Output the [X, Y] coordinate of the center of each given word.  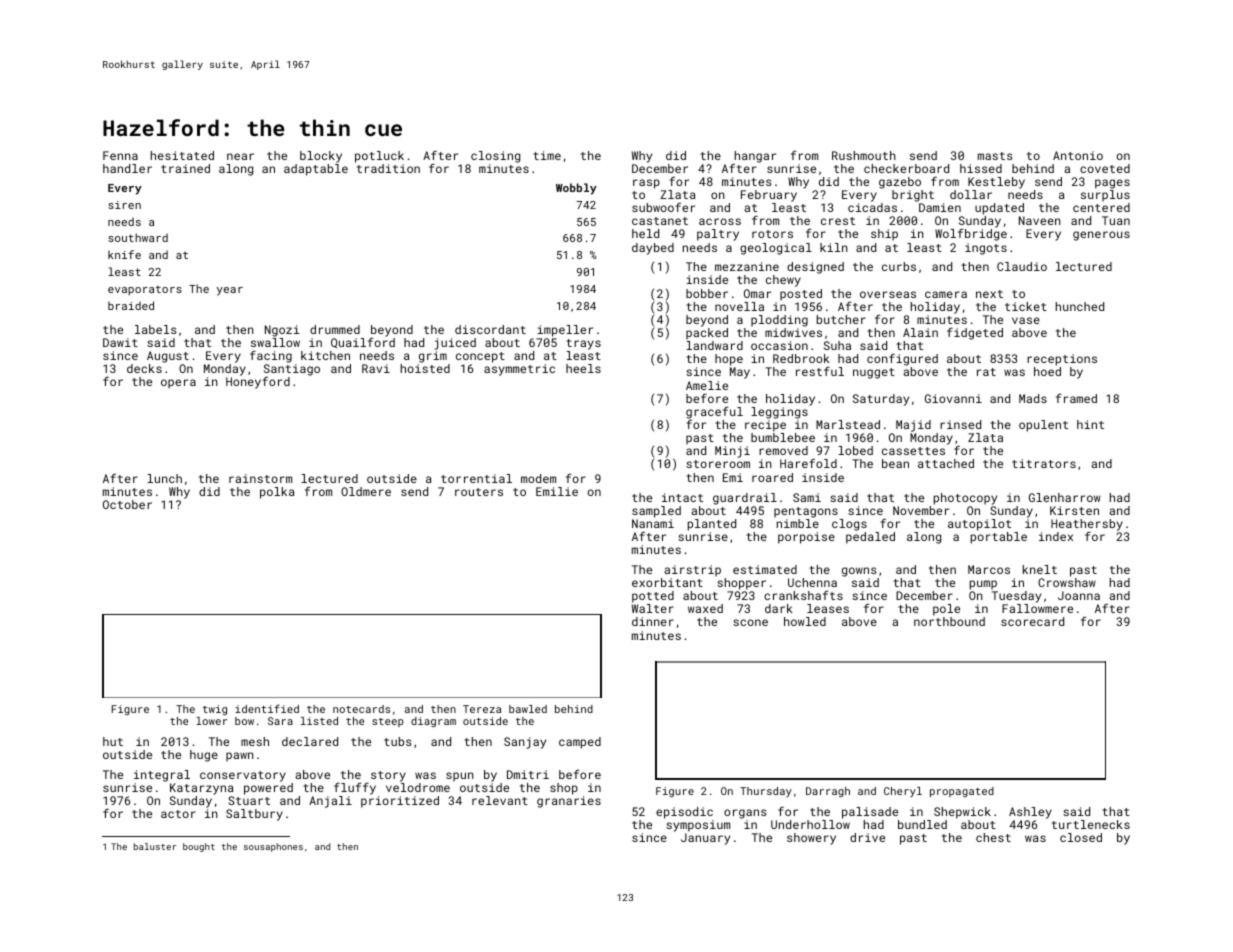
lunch [164, 478]
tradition [388, 168]
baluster [155, 846]
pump [983, 585]
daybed [653, 249]
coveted [1105, 168]
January [705, 839]
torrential [476, 478]
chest [993, 837]
